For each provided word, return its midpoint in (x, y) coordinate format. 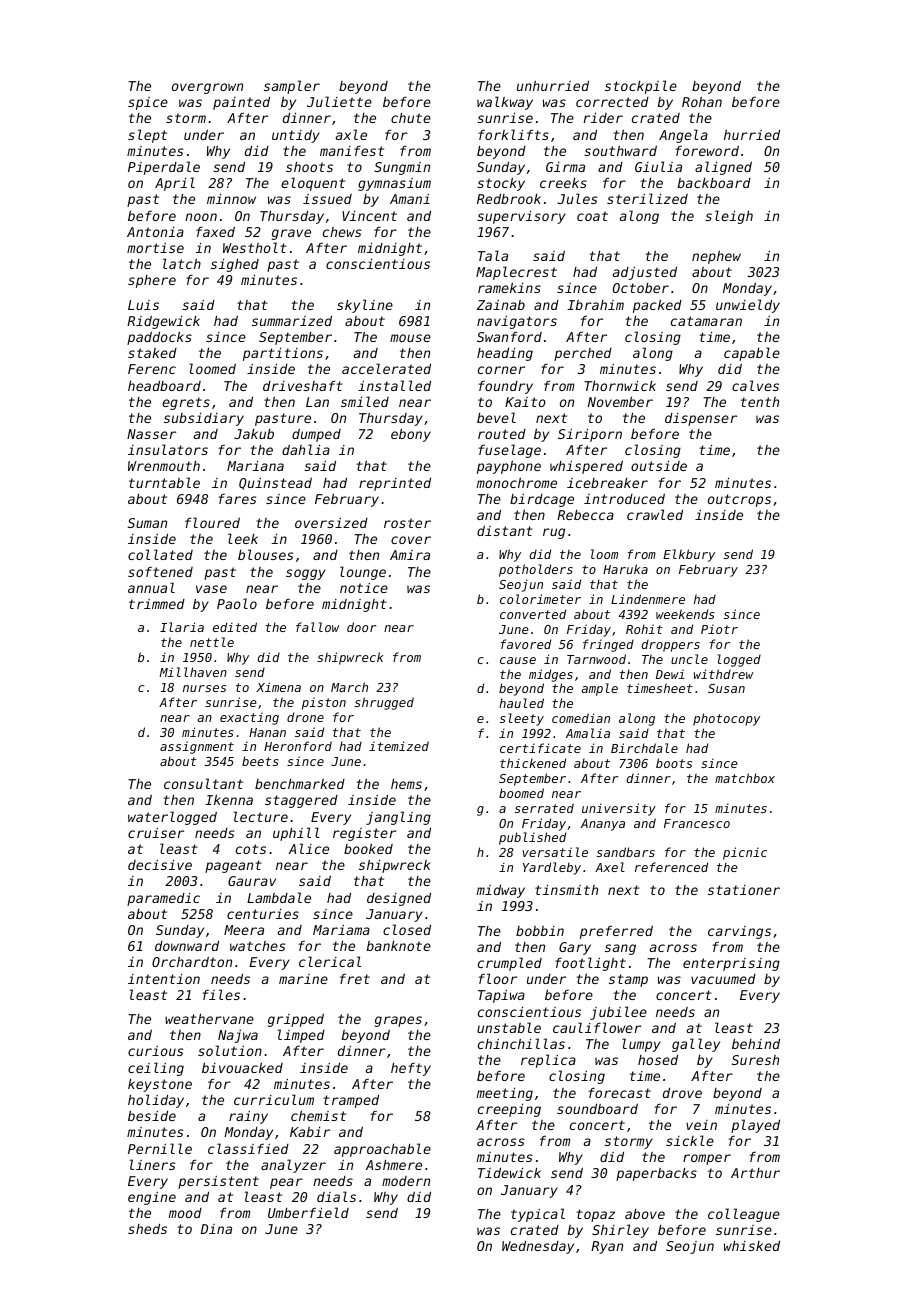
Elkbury (689, 555)
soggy (306, 574)
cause (518, 660)
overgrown (207, 88)
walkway (505, 103)
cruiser (156, 833)
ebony (411, 435)
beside (152, 1115)
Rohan (702, 102)
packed (657, 306)
